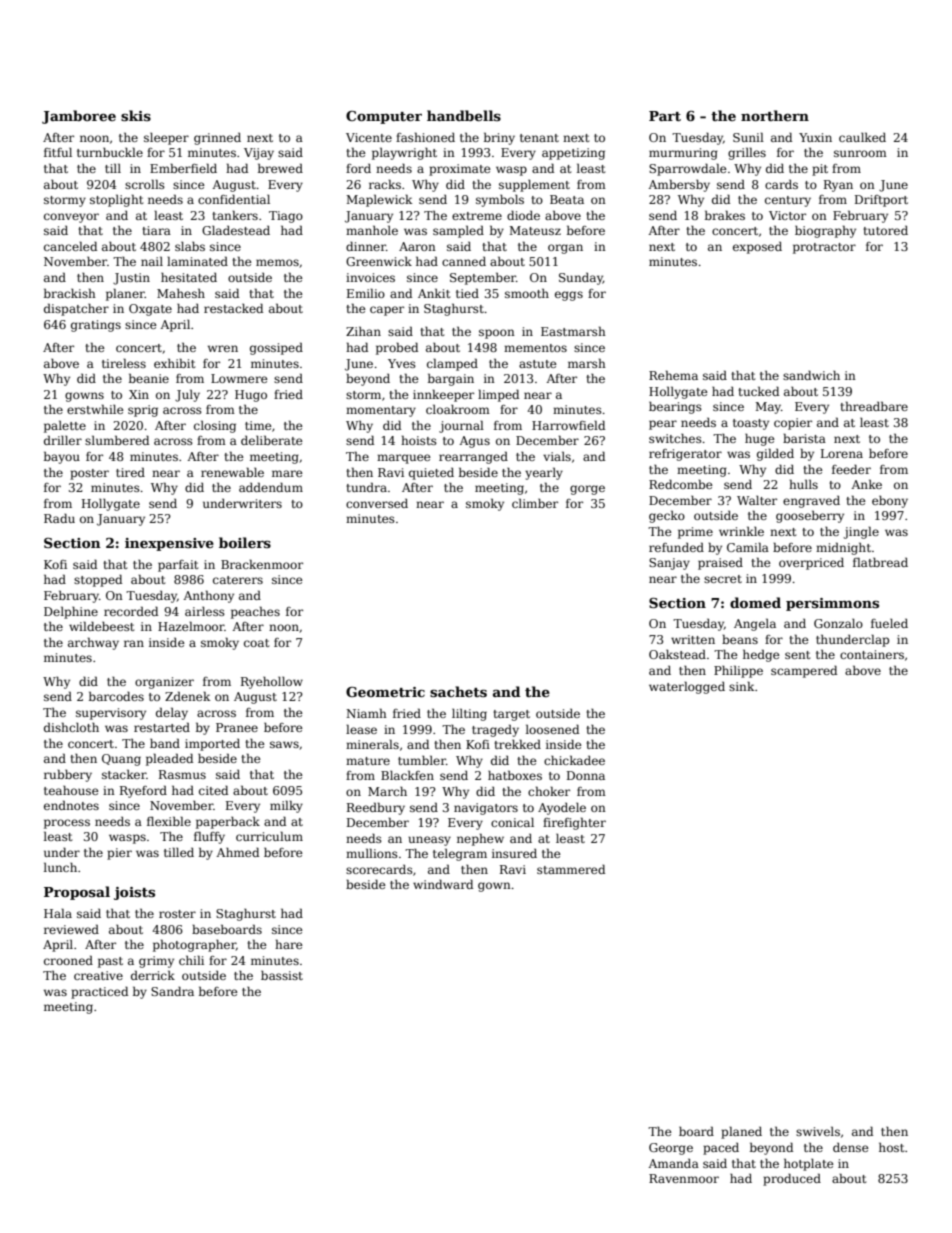  What do you see at coordinates (70, 293) in the document?
I see `brackish` at bounding box center [70, 293].
